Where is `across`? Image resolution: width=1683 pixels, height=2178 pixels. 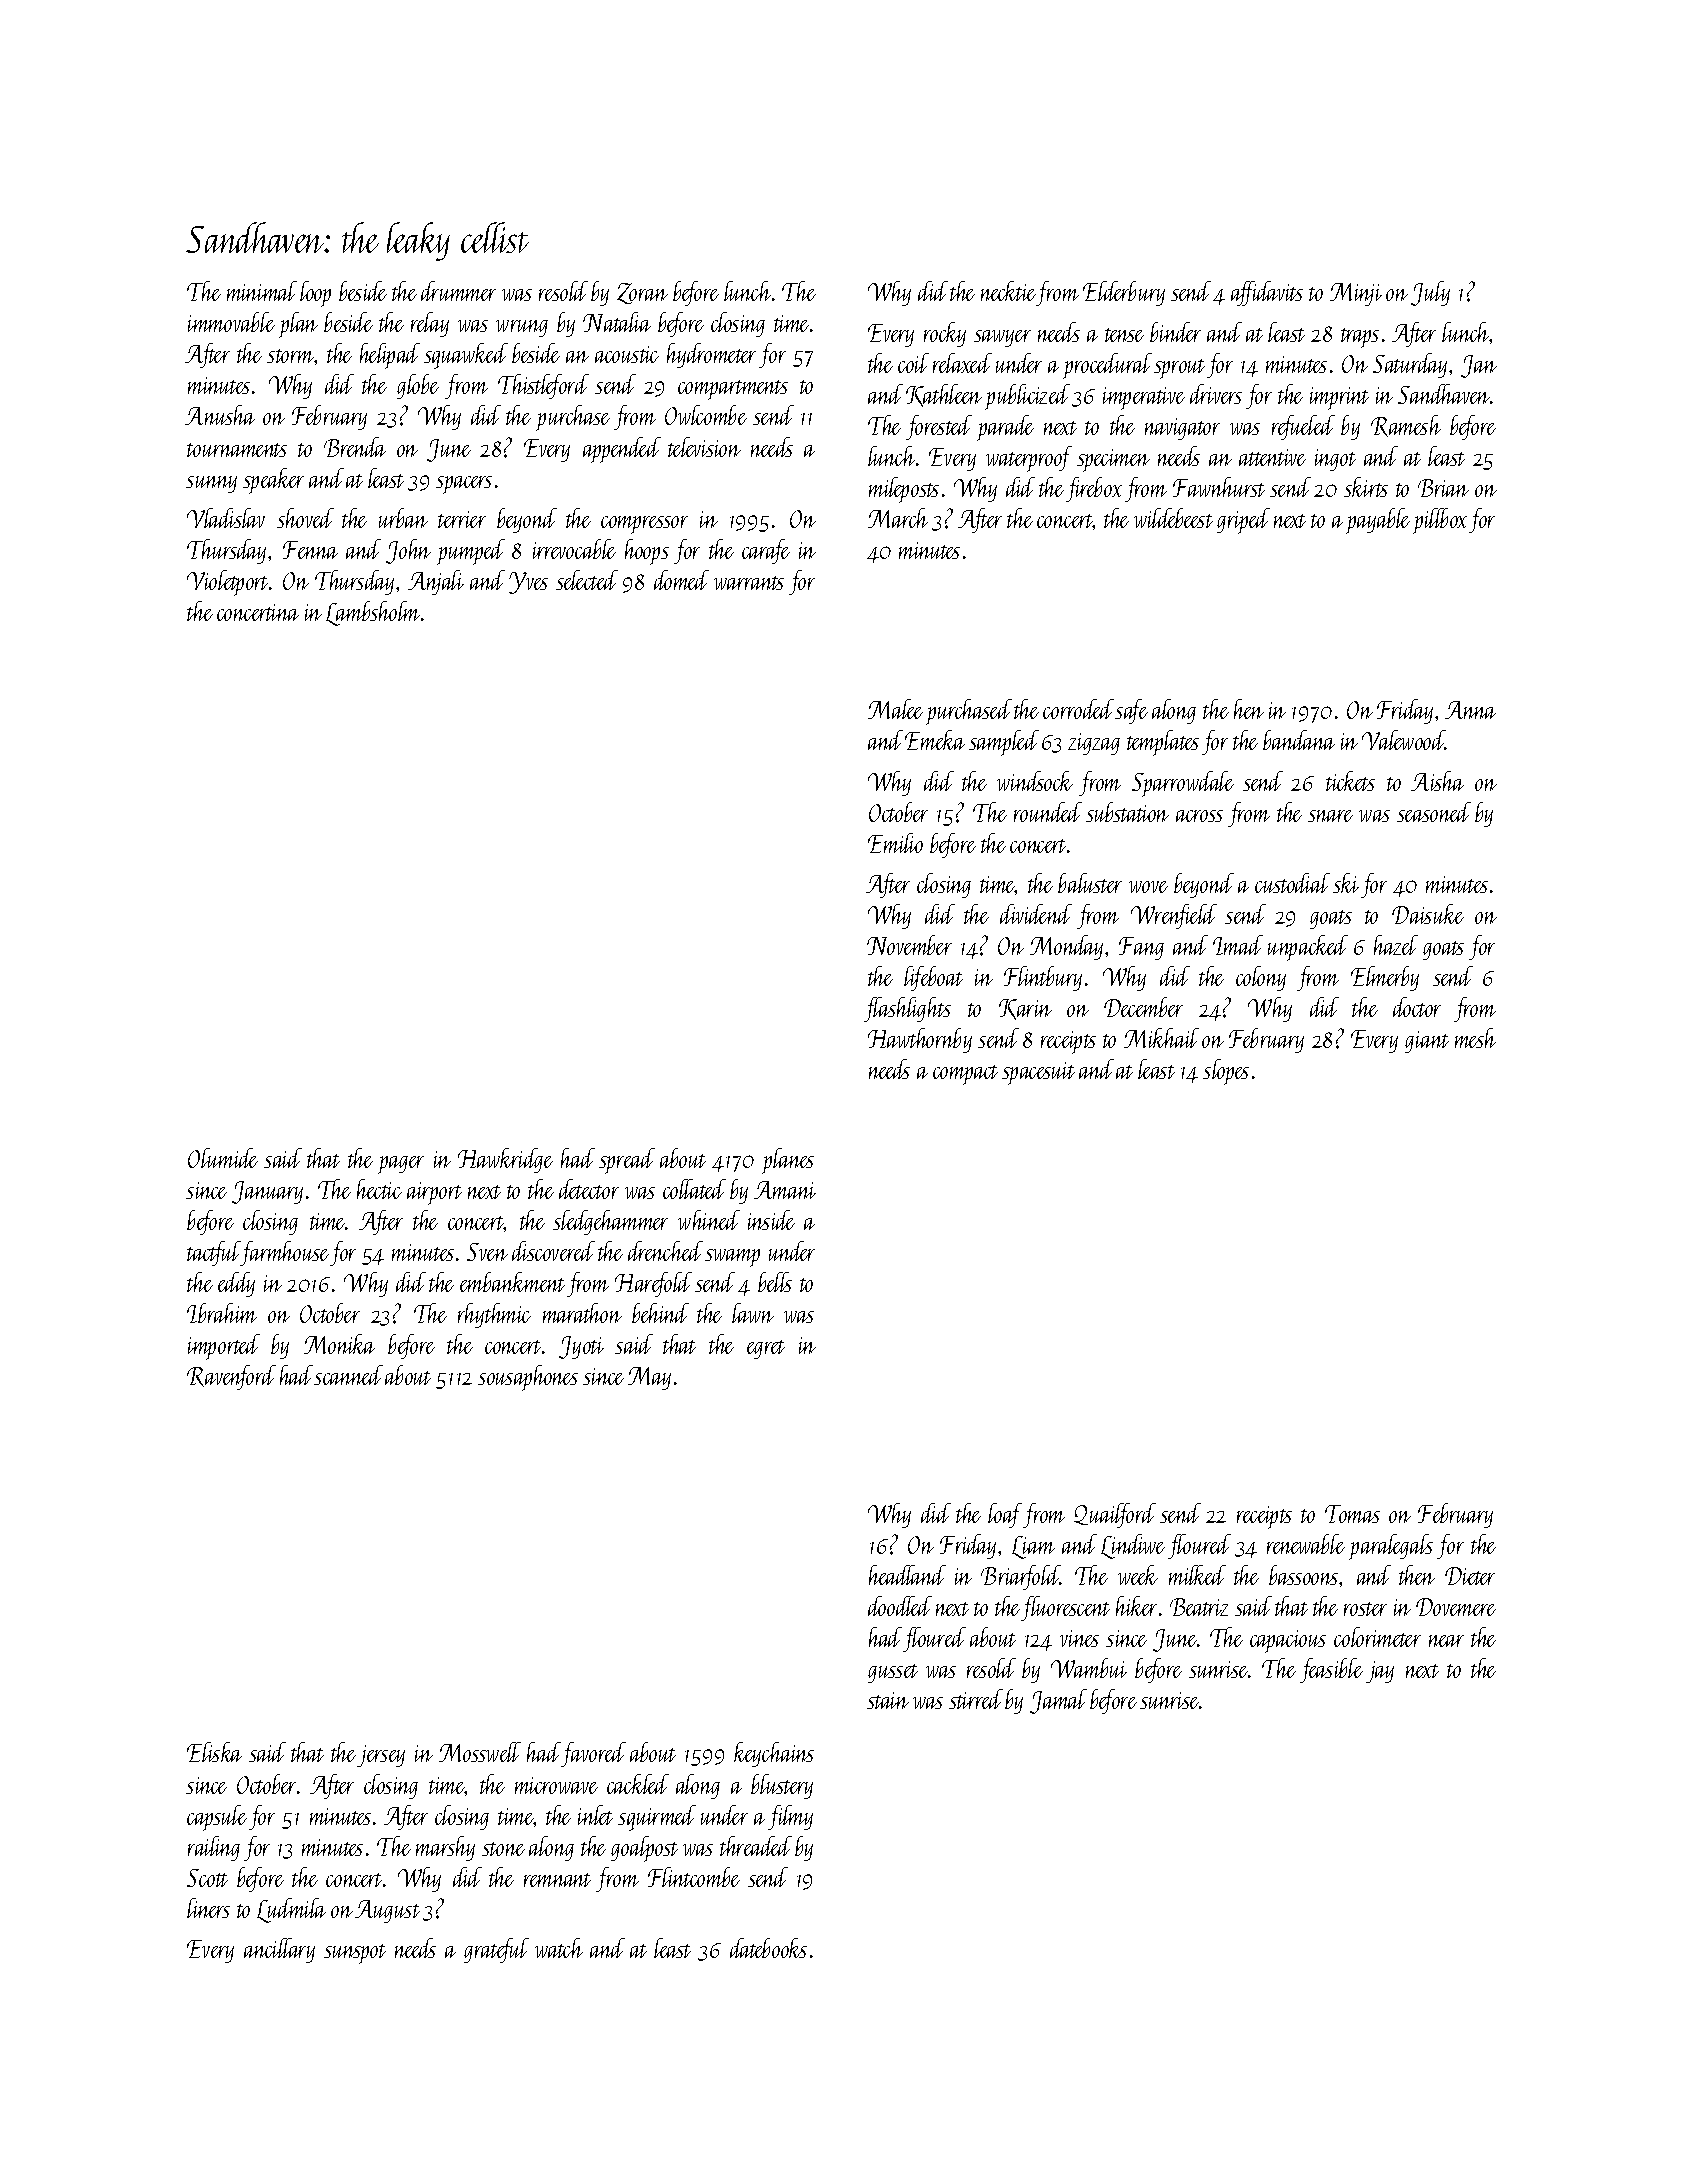 across is located at coordinates (1199, 816).
